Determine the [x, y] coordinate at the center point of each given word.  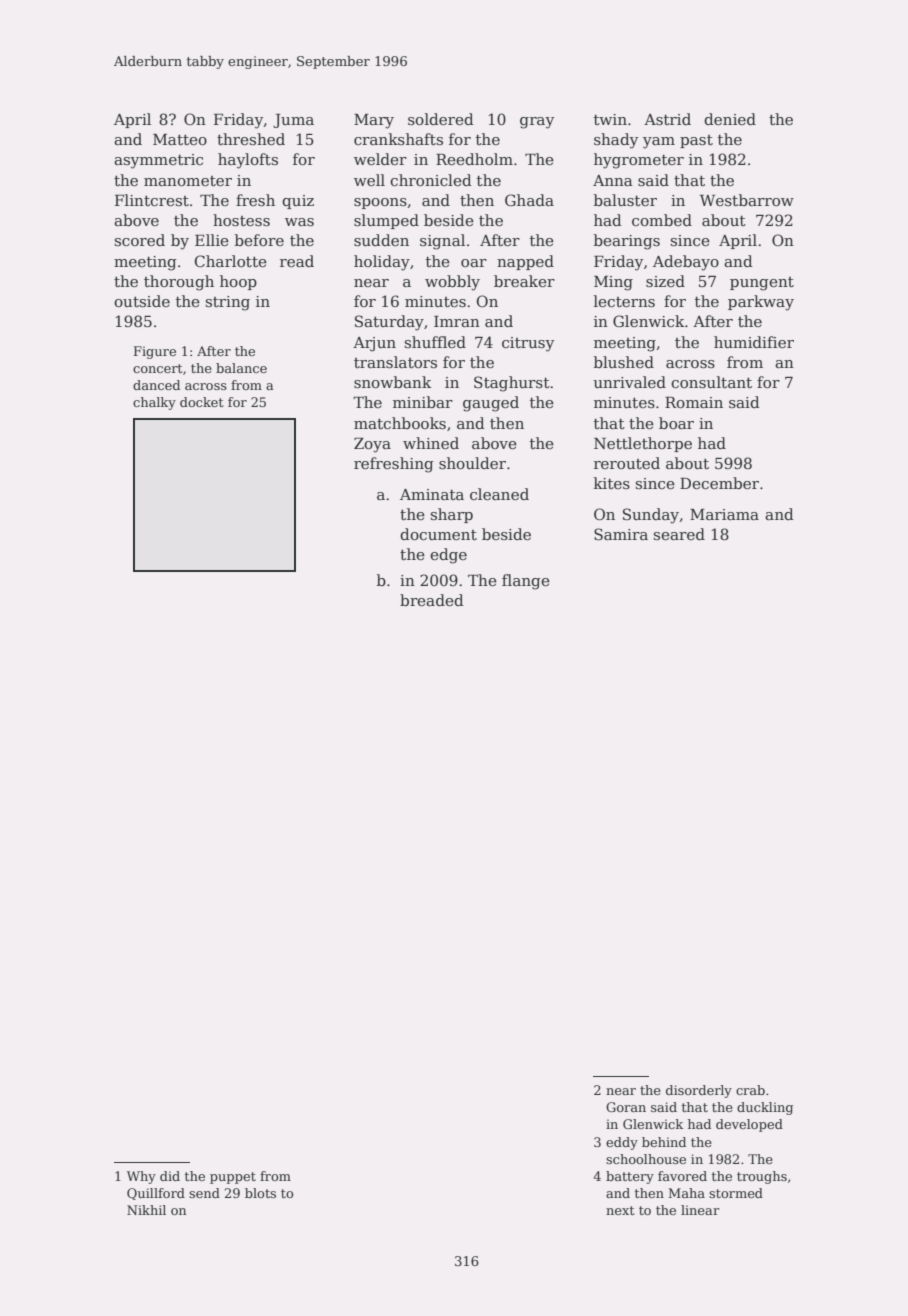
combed [662, 220]
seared [679, 534]
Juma [293, 121]
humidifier [754, 342]
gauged [491, 404]
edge [448, 556]
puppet [233, 1178]
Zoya [372, 445]
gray [537, 123]
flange [526, 582]
